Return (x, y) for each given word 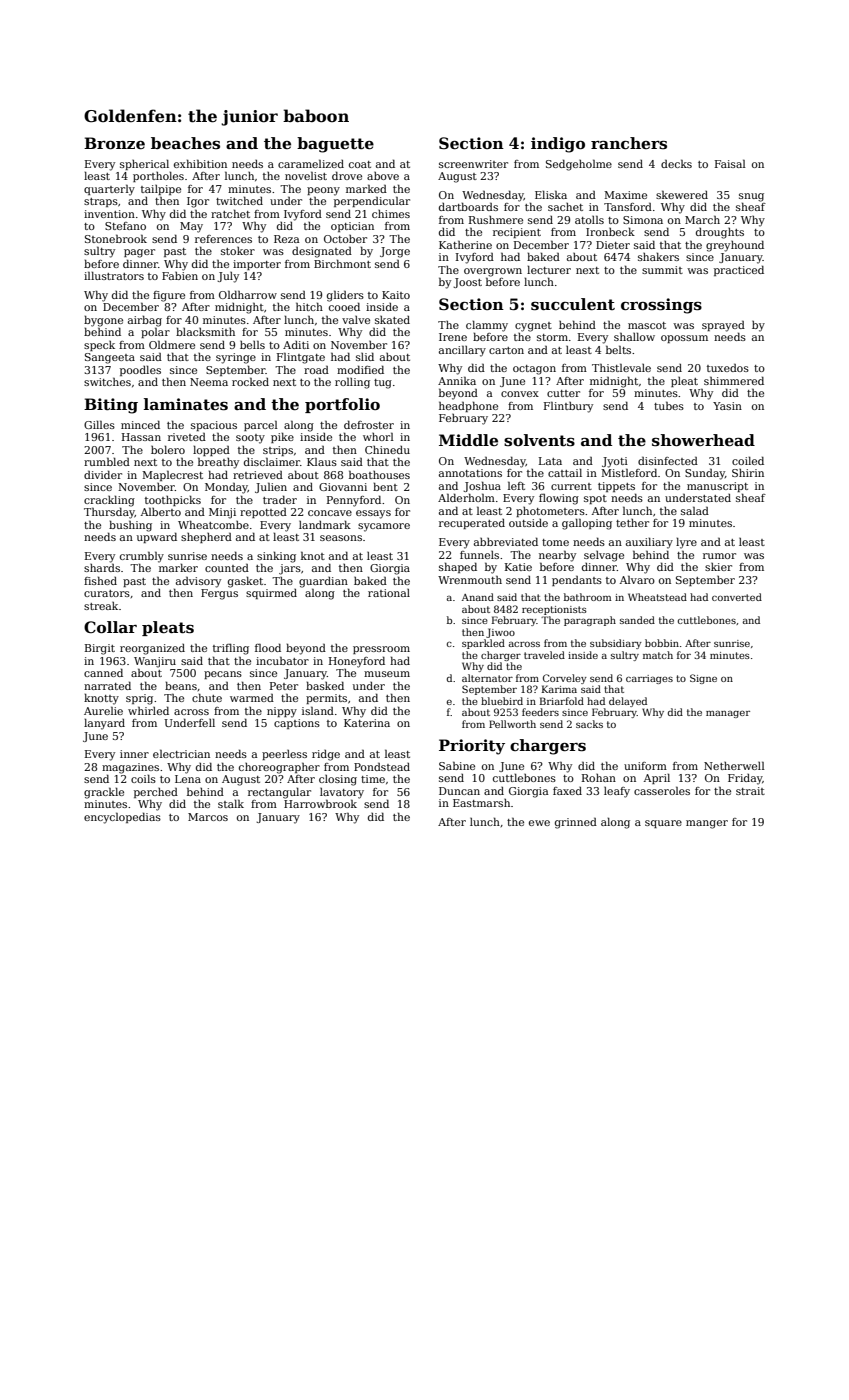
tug (383, 384)
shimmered (734, 380)
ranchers (629, 143)
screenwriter (473, 164)
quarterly (109, 190)
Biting (111, 406)
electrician (181, 753)
